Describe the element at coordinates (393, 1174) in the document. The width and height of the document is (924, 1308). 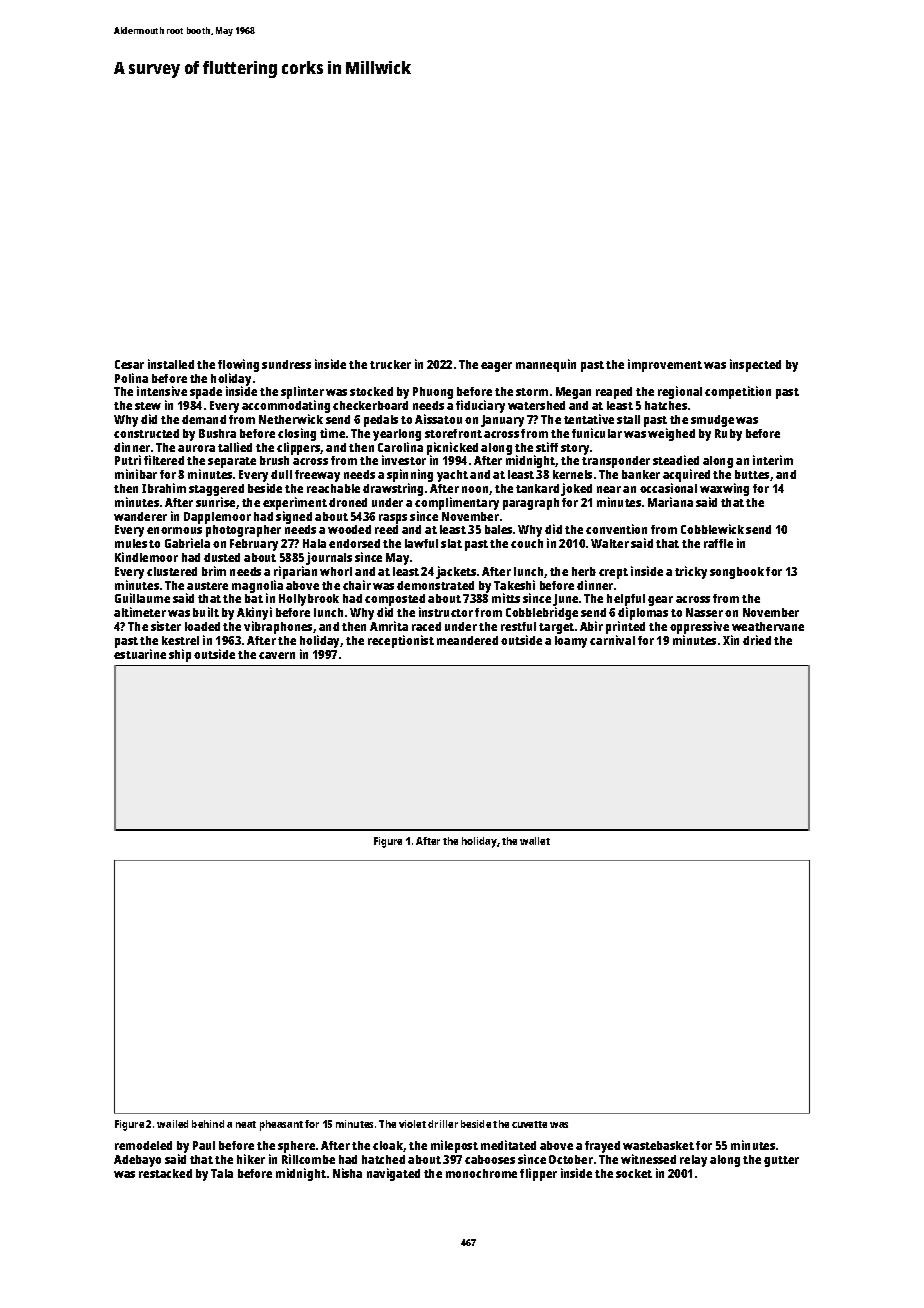
I see `navigated` at that location.
